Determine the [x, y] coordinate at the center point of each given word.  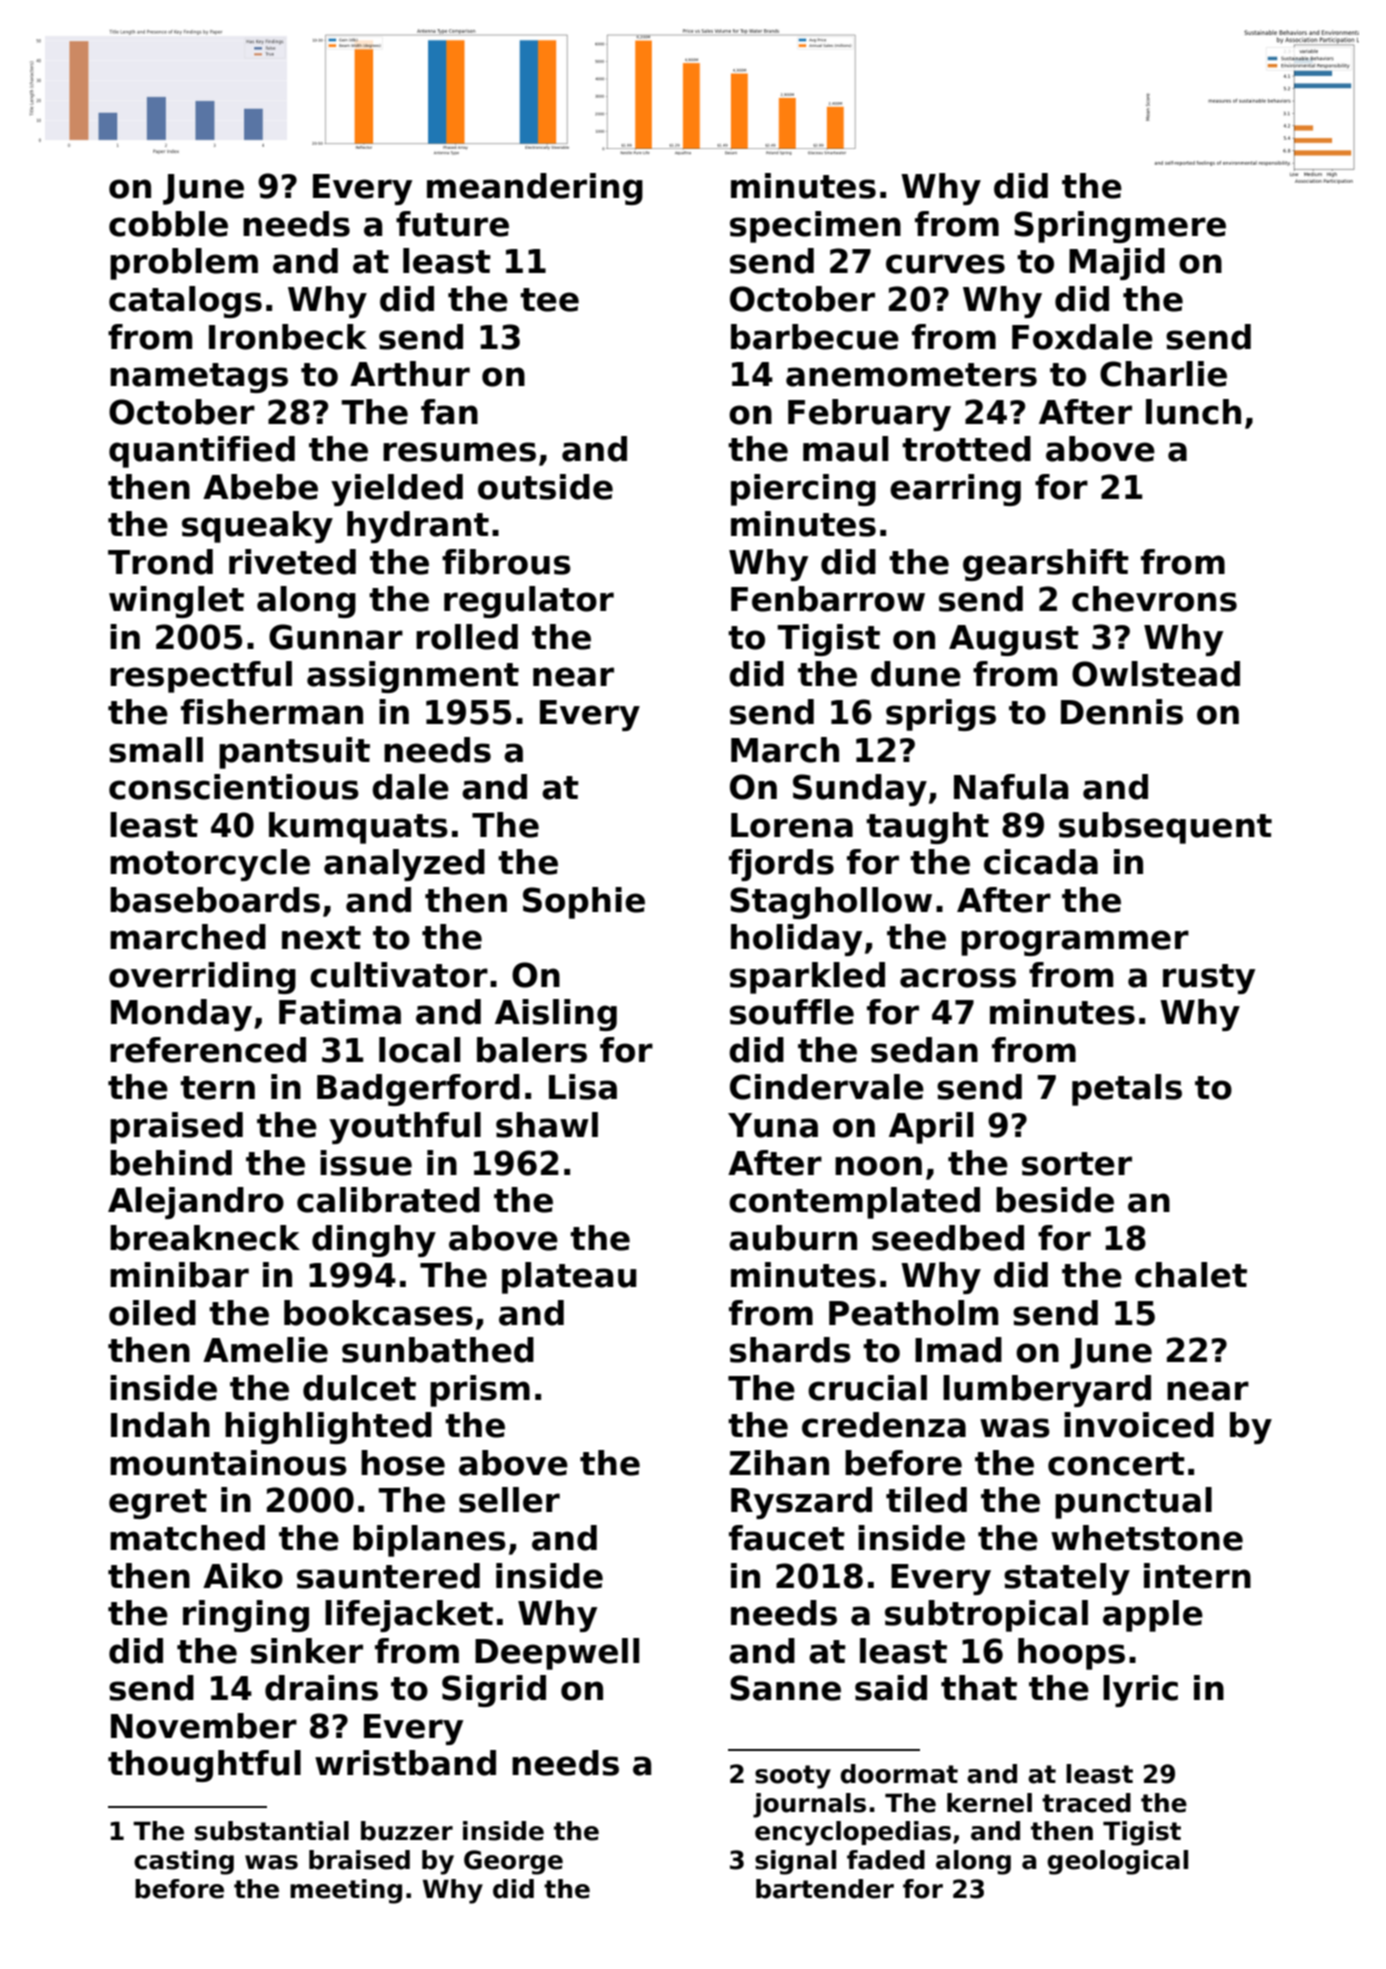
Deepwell [557, 1654]
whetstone [1147, 1538]
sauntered [388, 1576]
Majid [1117, 264]
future [452, 224]
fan [449, 412]
